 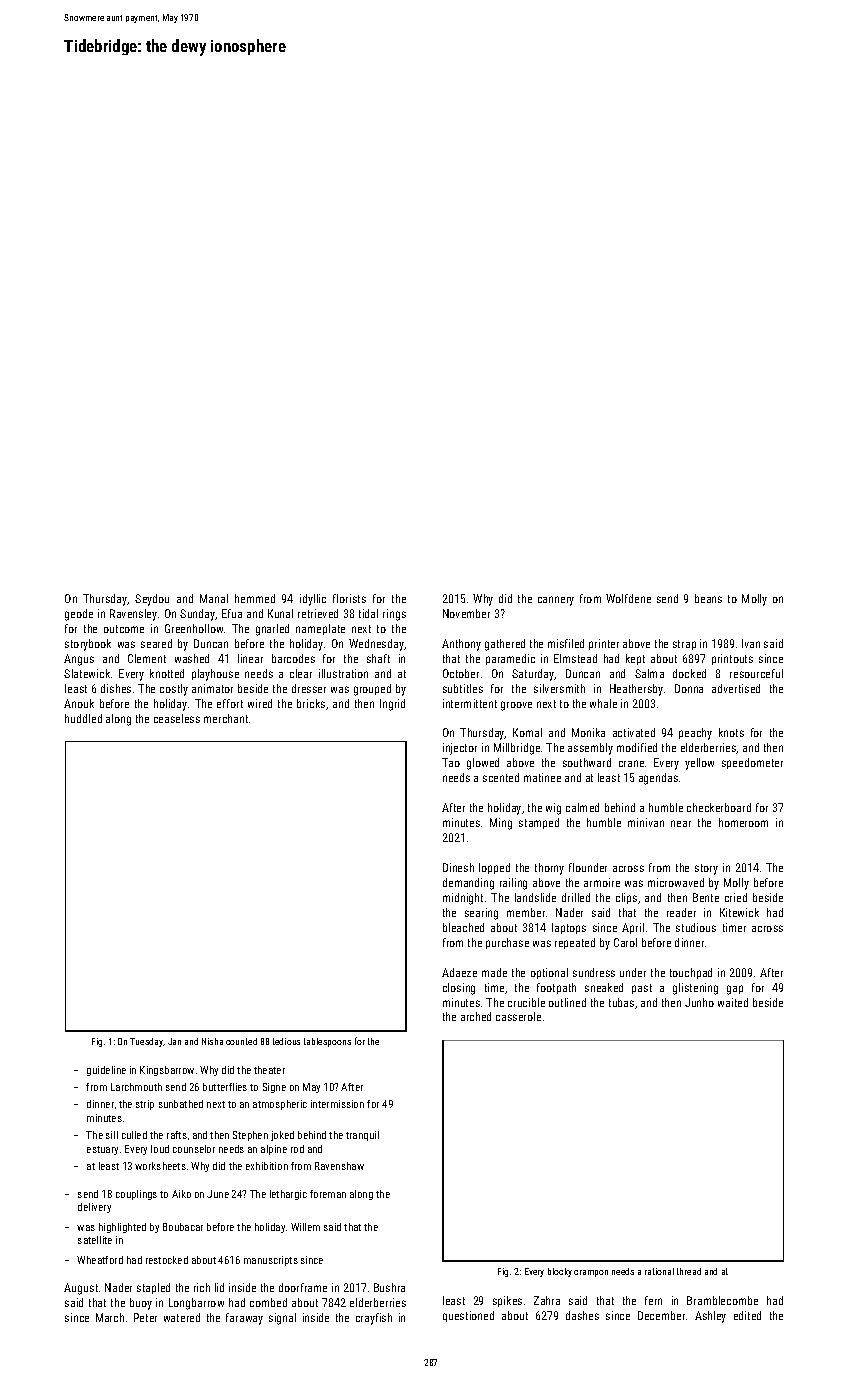 I want to click on worksheets, so click(x=160, y=1166).
